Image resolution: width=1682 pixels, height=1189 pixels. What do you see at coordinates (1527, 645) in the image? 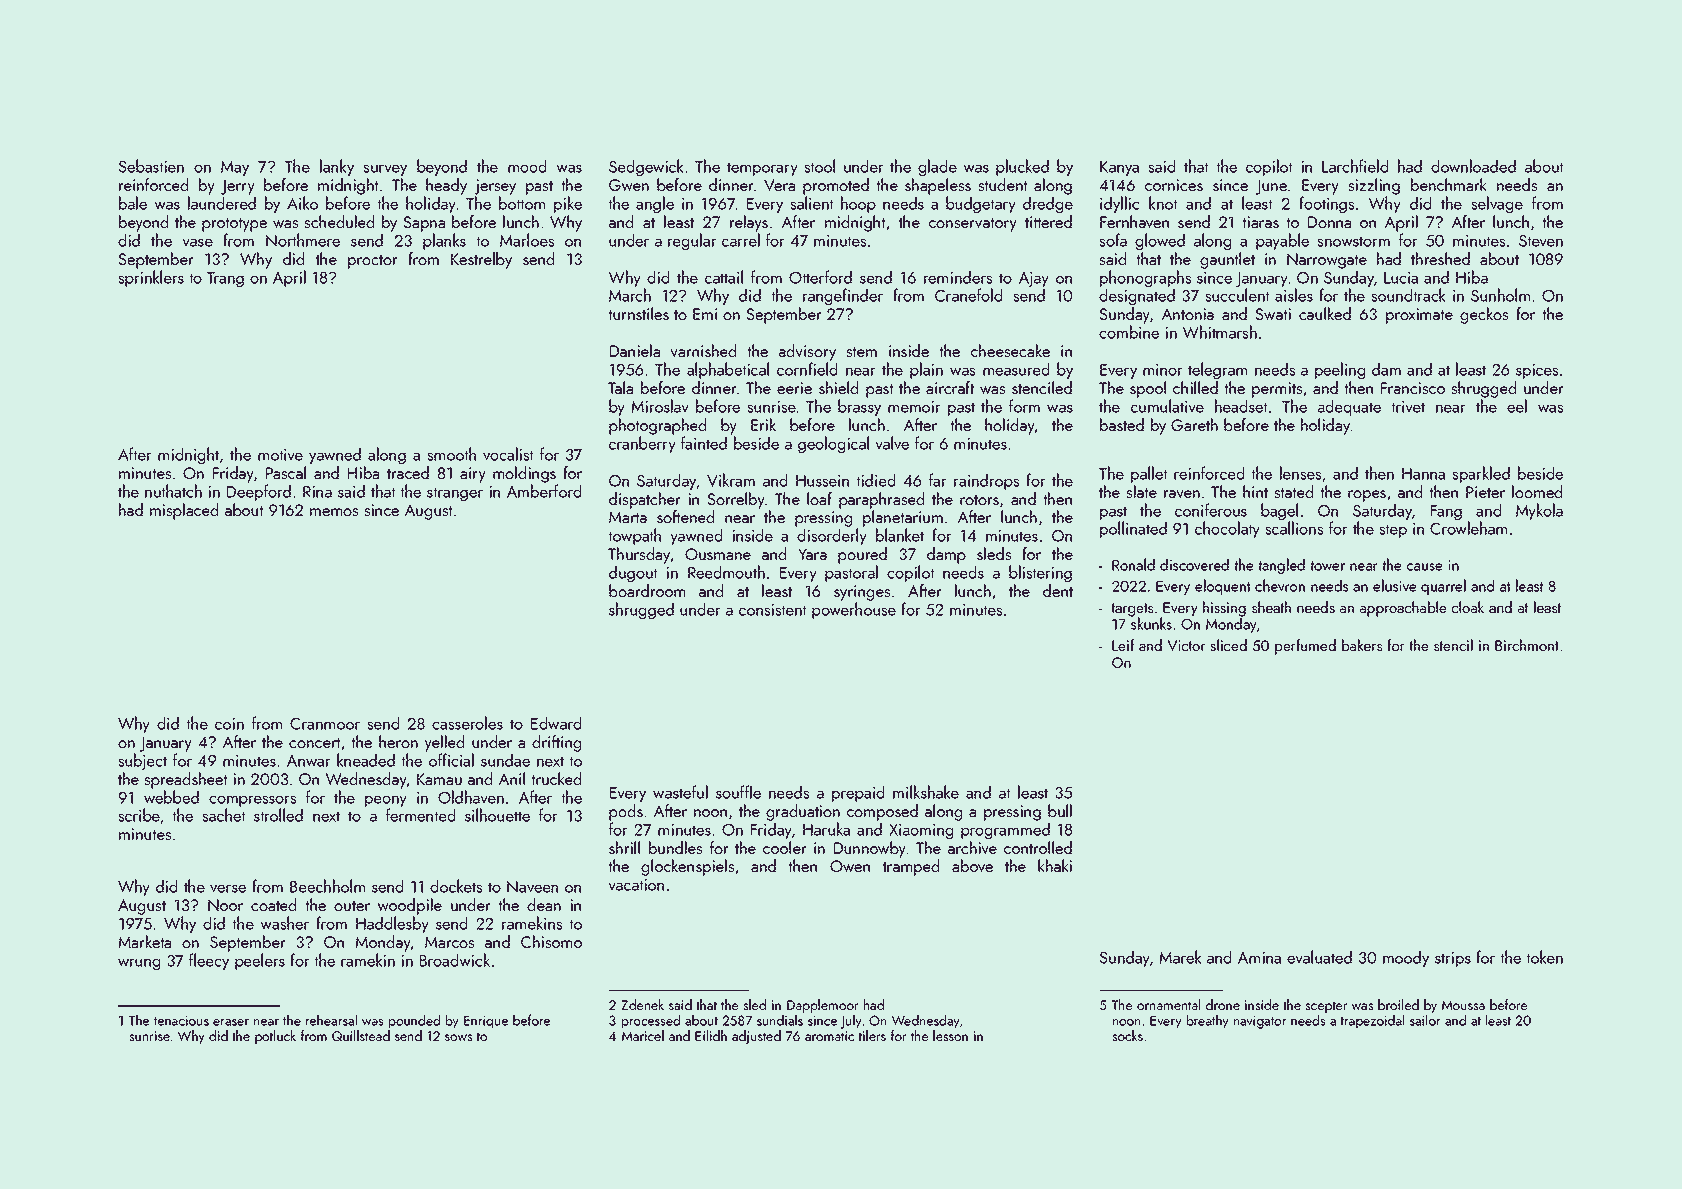
I see `Birchmont` at bounding box center [1527, 645].
